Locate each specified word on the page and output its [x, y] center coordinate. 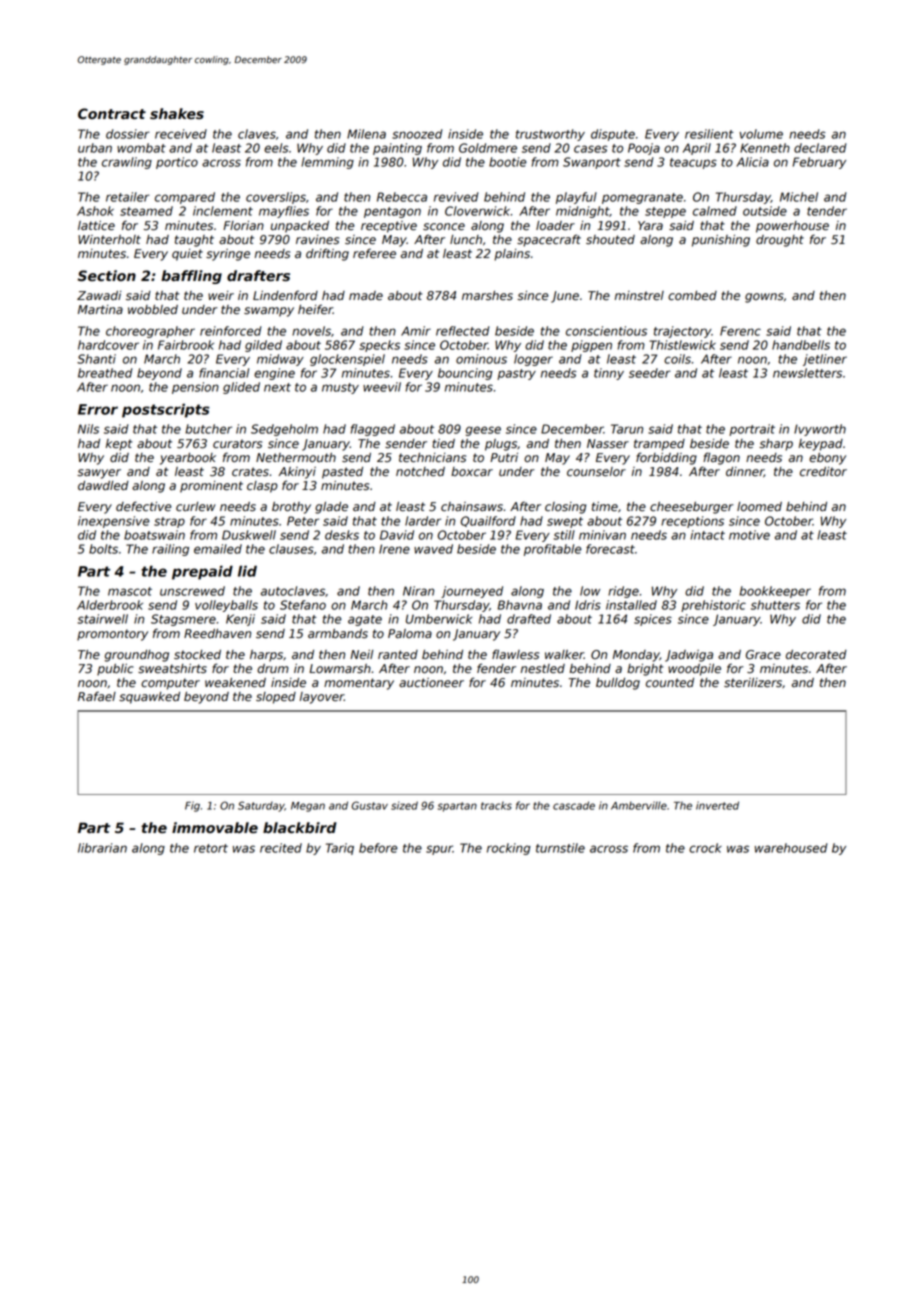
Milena [366, 134]
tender [827, 211]
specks [379, 346]
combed [692, 296]
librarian [102, 848]
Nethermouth [296, 458]
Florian [243, 226]
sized [404, 805]
